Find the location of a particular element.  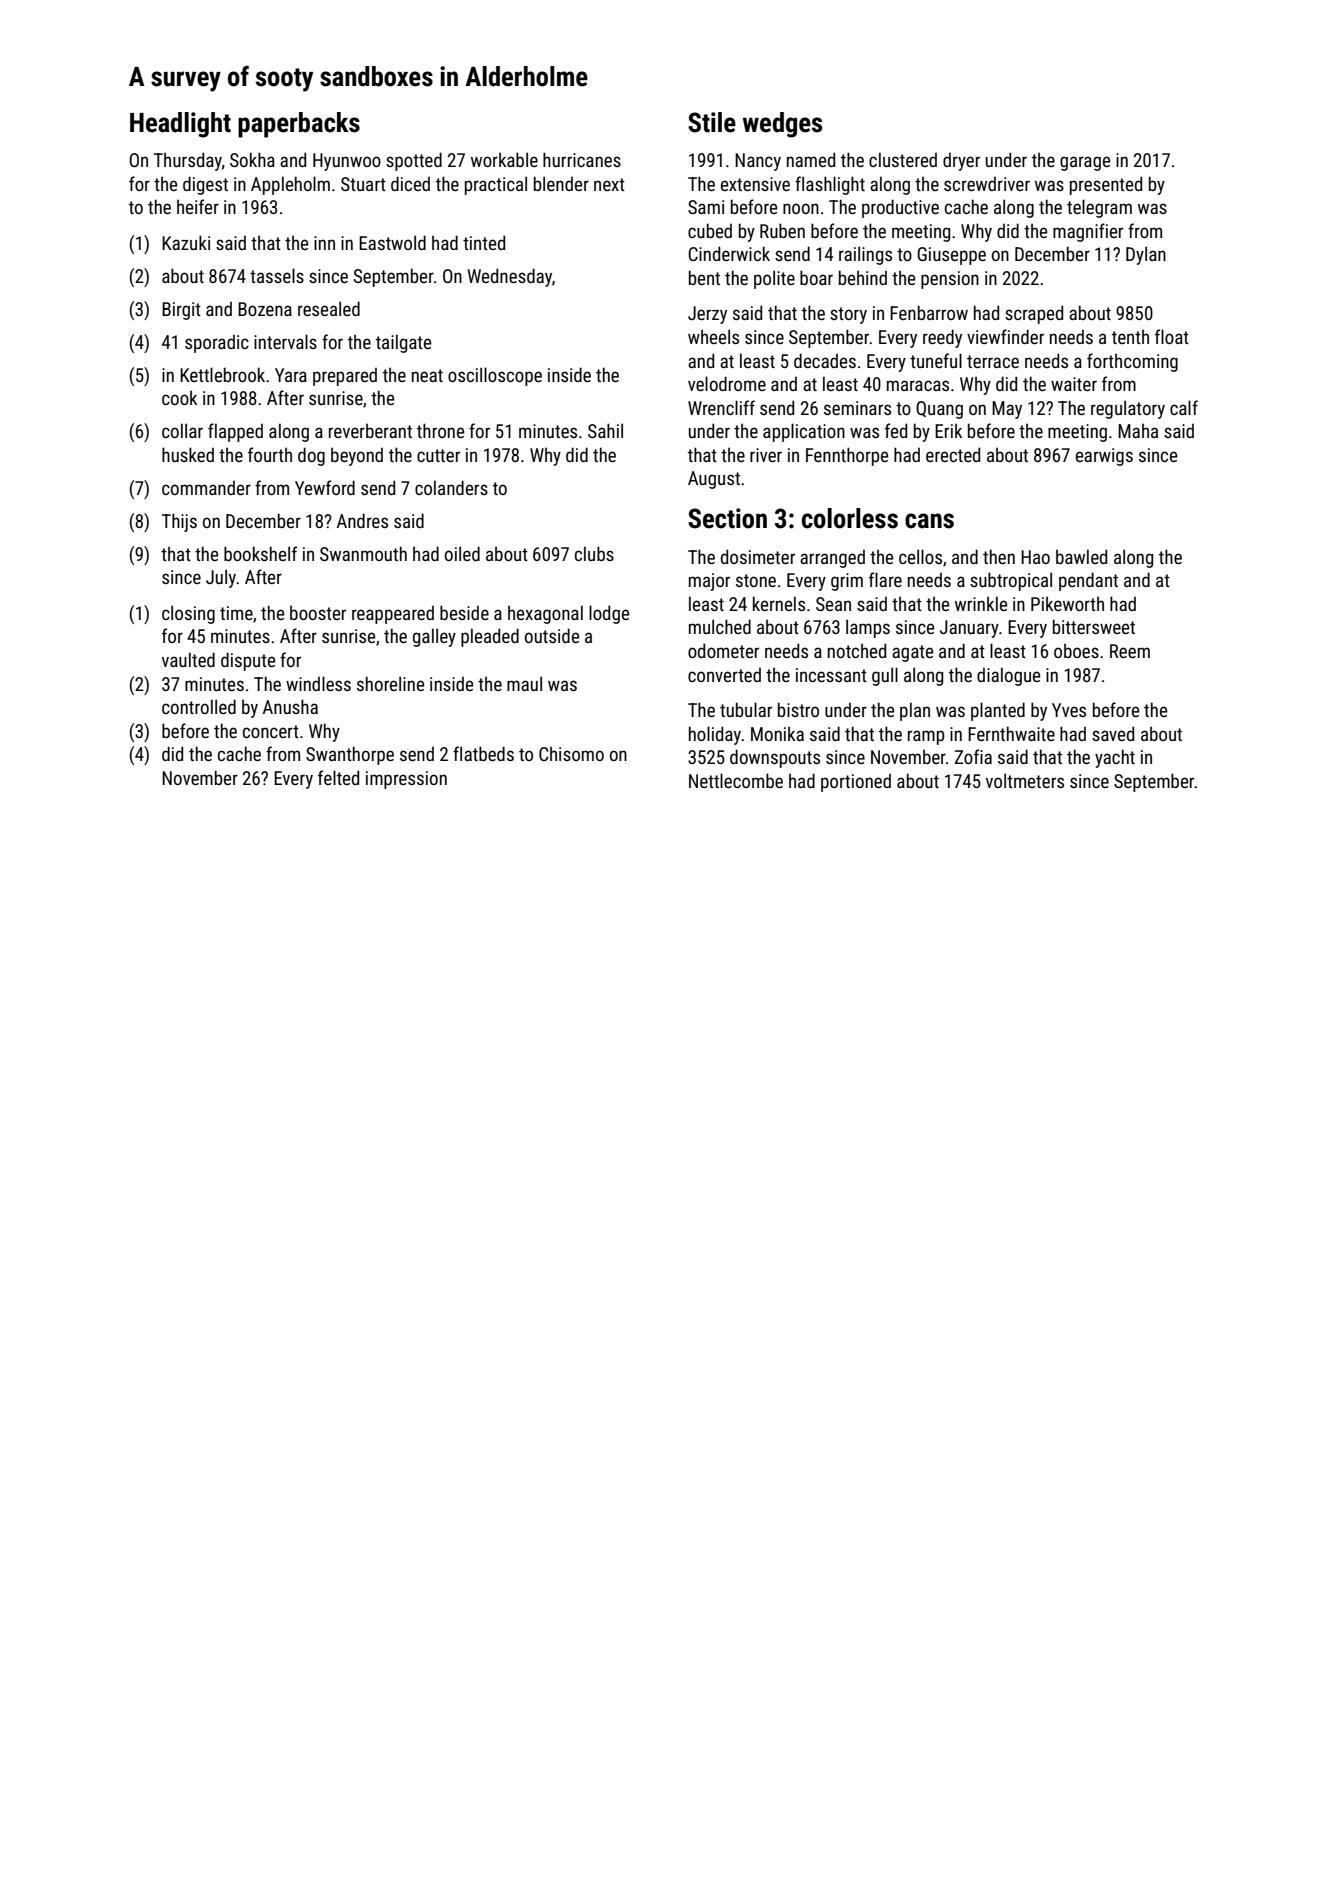

felted is located at coordinates (338, 777).
